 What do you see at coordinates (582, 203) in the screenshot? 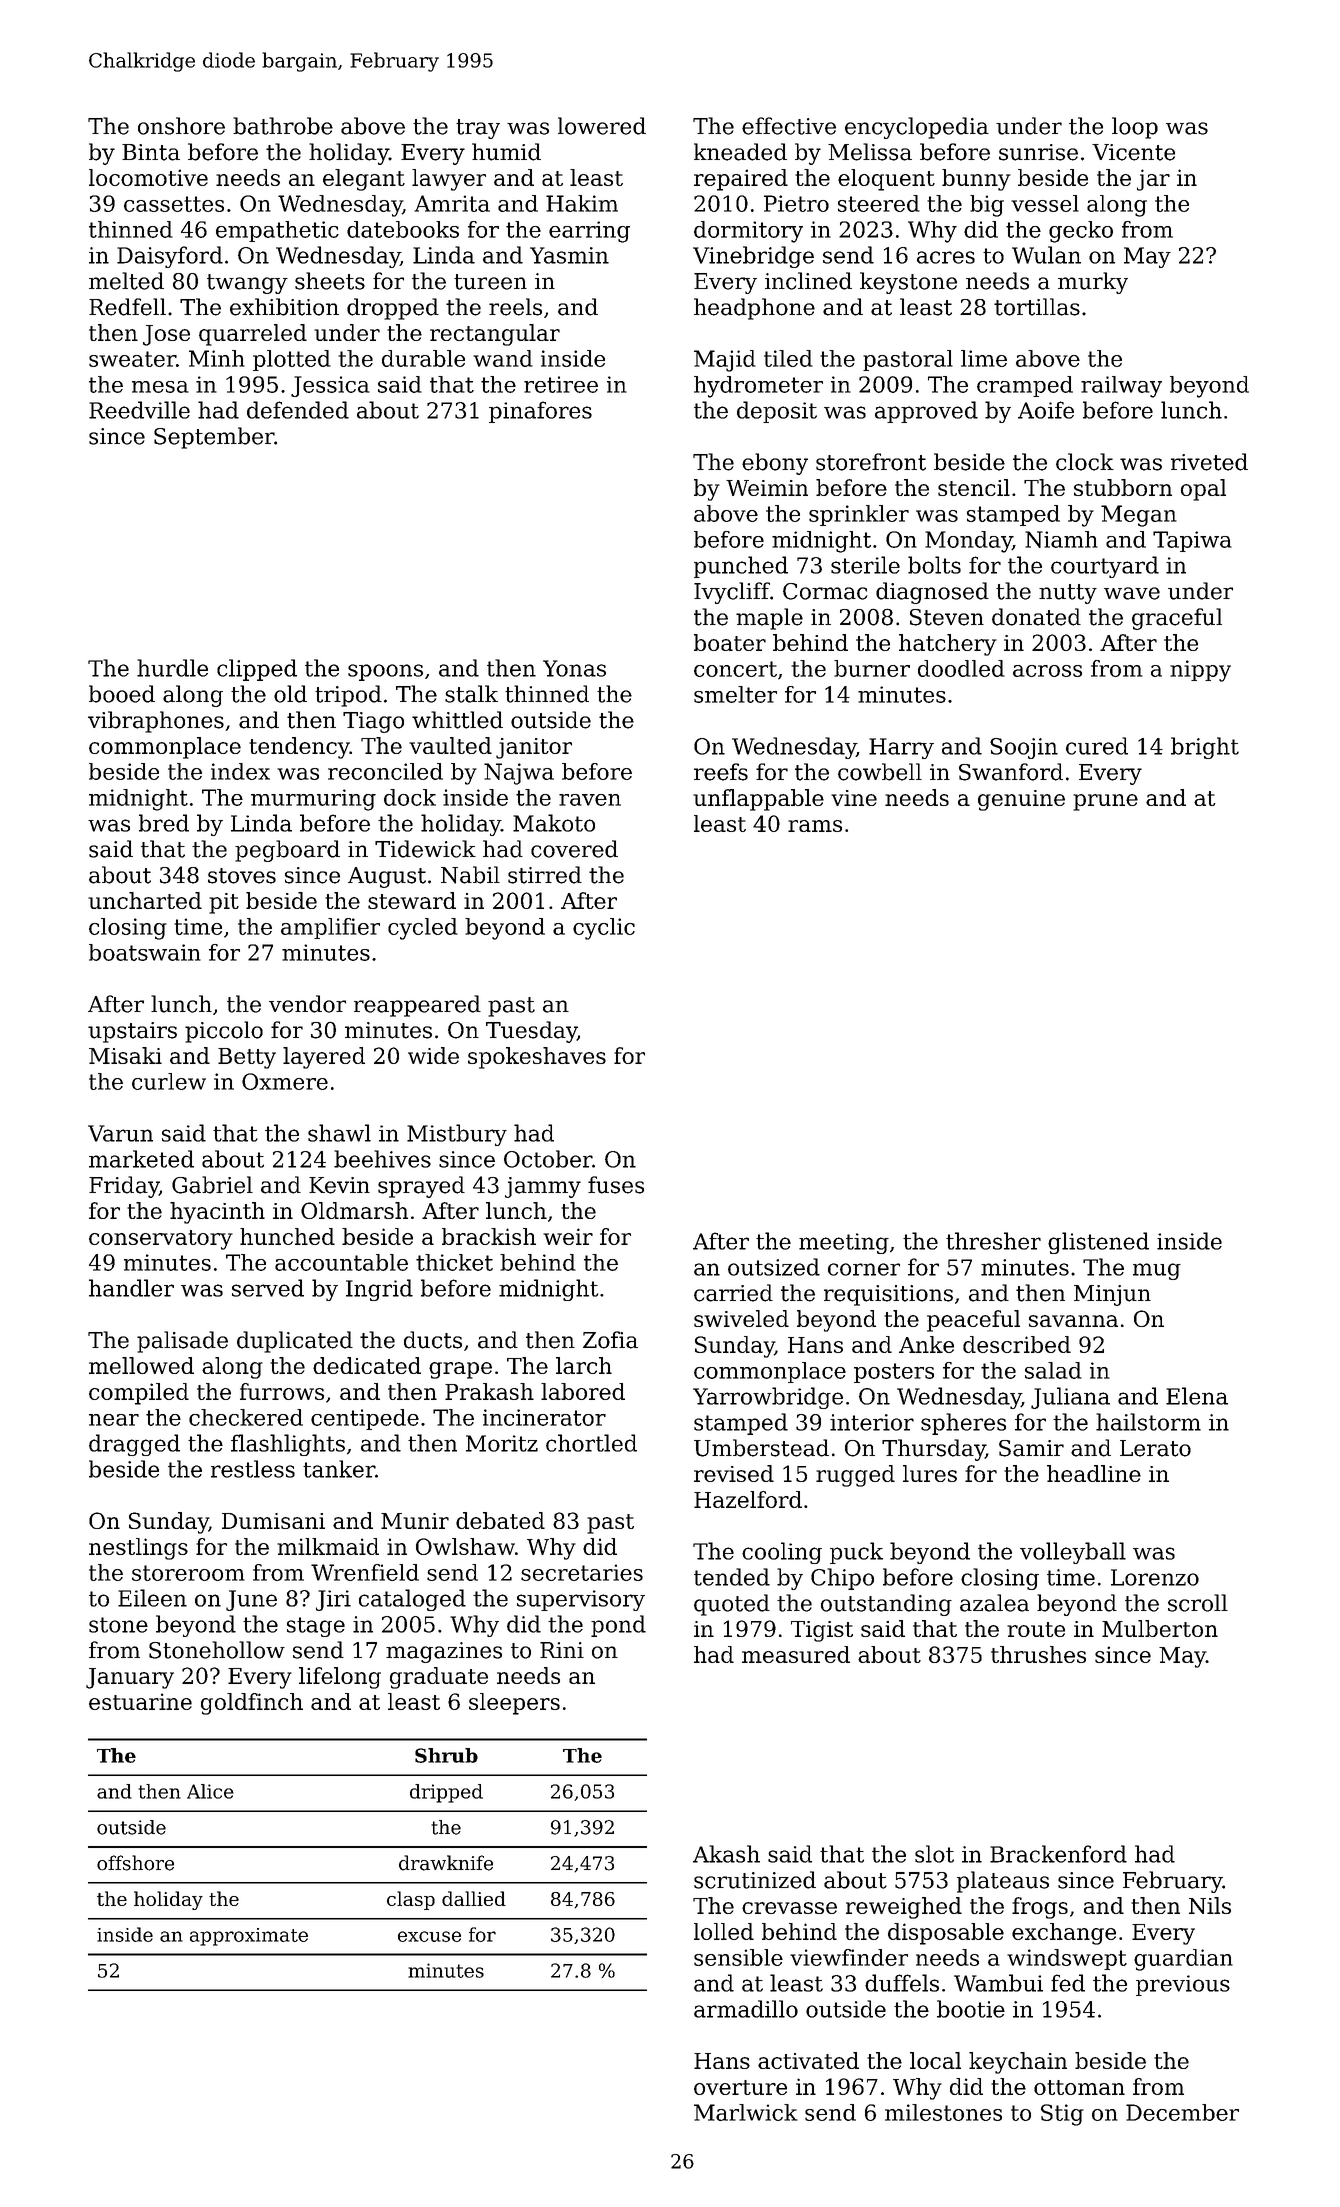
I see `Hakim` at bounding box center [582, 203].
